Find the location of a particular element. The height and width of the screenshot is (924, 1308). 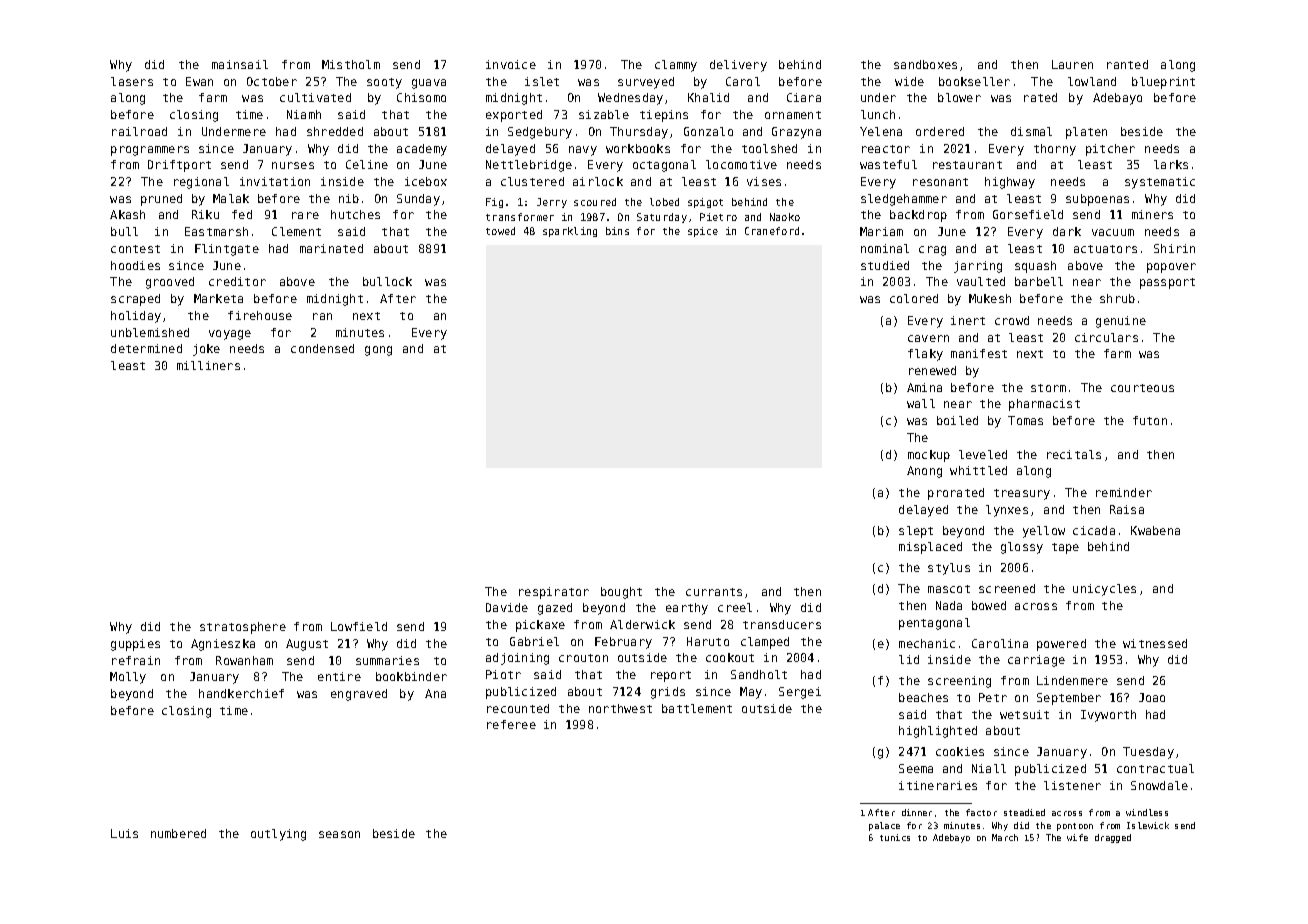

hoodies is located at coordinates (135, 265).
